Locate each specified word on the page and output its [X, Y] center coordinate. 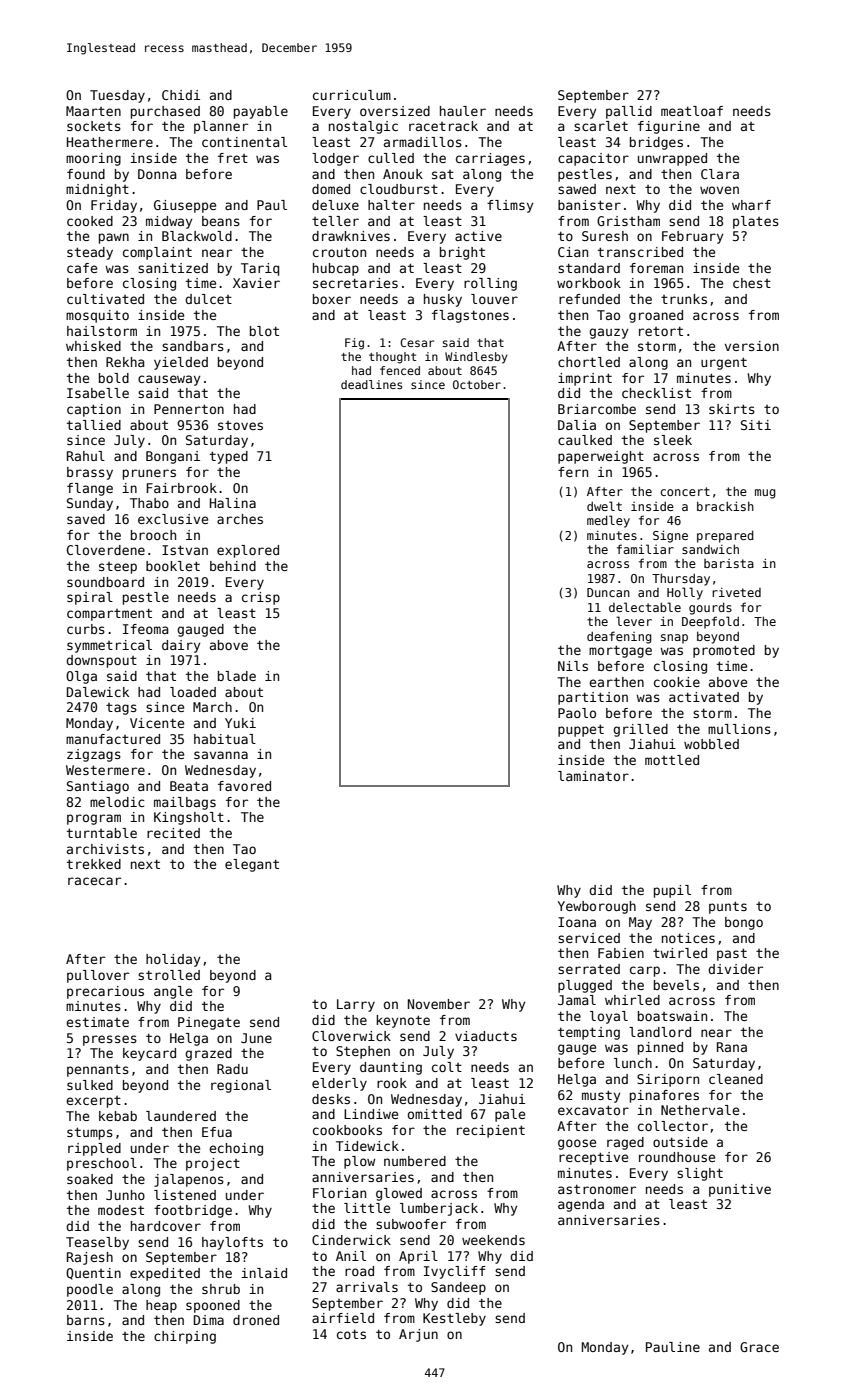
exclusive [173, 519]
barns [86, 1320]
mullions [739, 729]
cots [351, 1334]
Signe [670, 536]
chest [752, 283]
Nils [573, 666]
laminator [593, 776]
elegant [252, 865]
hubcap [336, 269]
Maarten [93, 111]
